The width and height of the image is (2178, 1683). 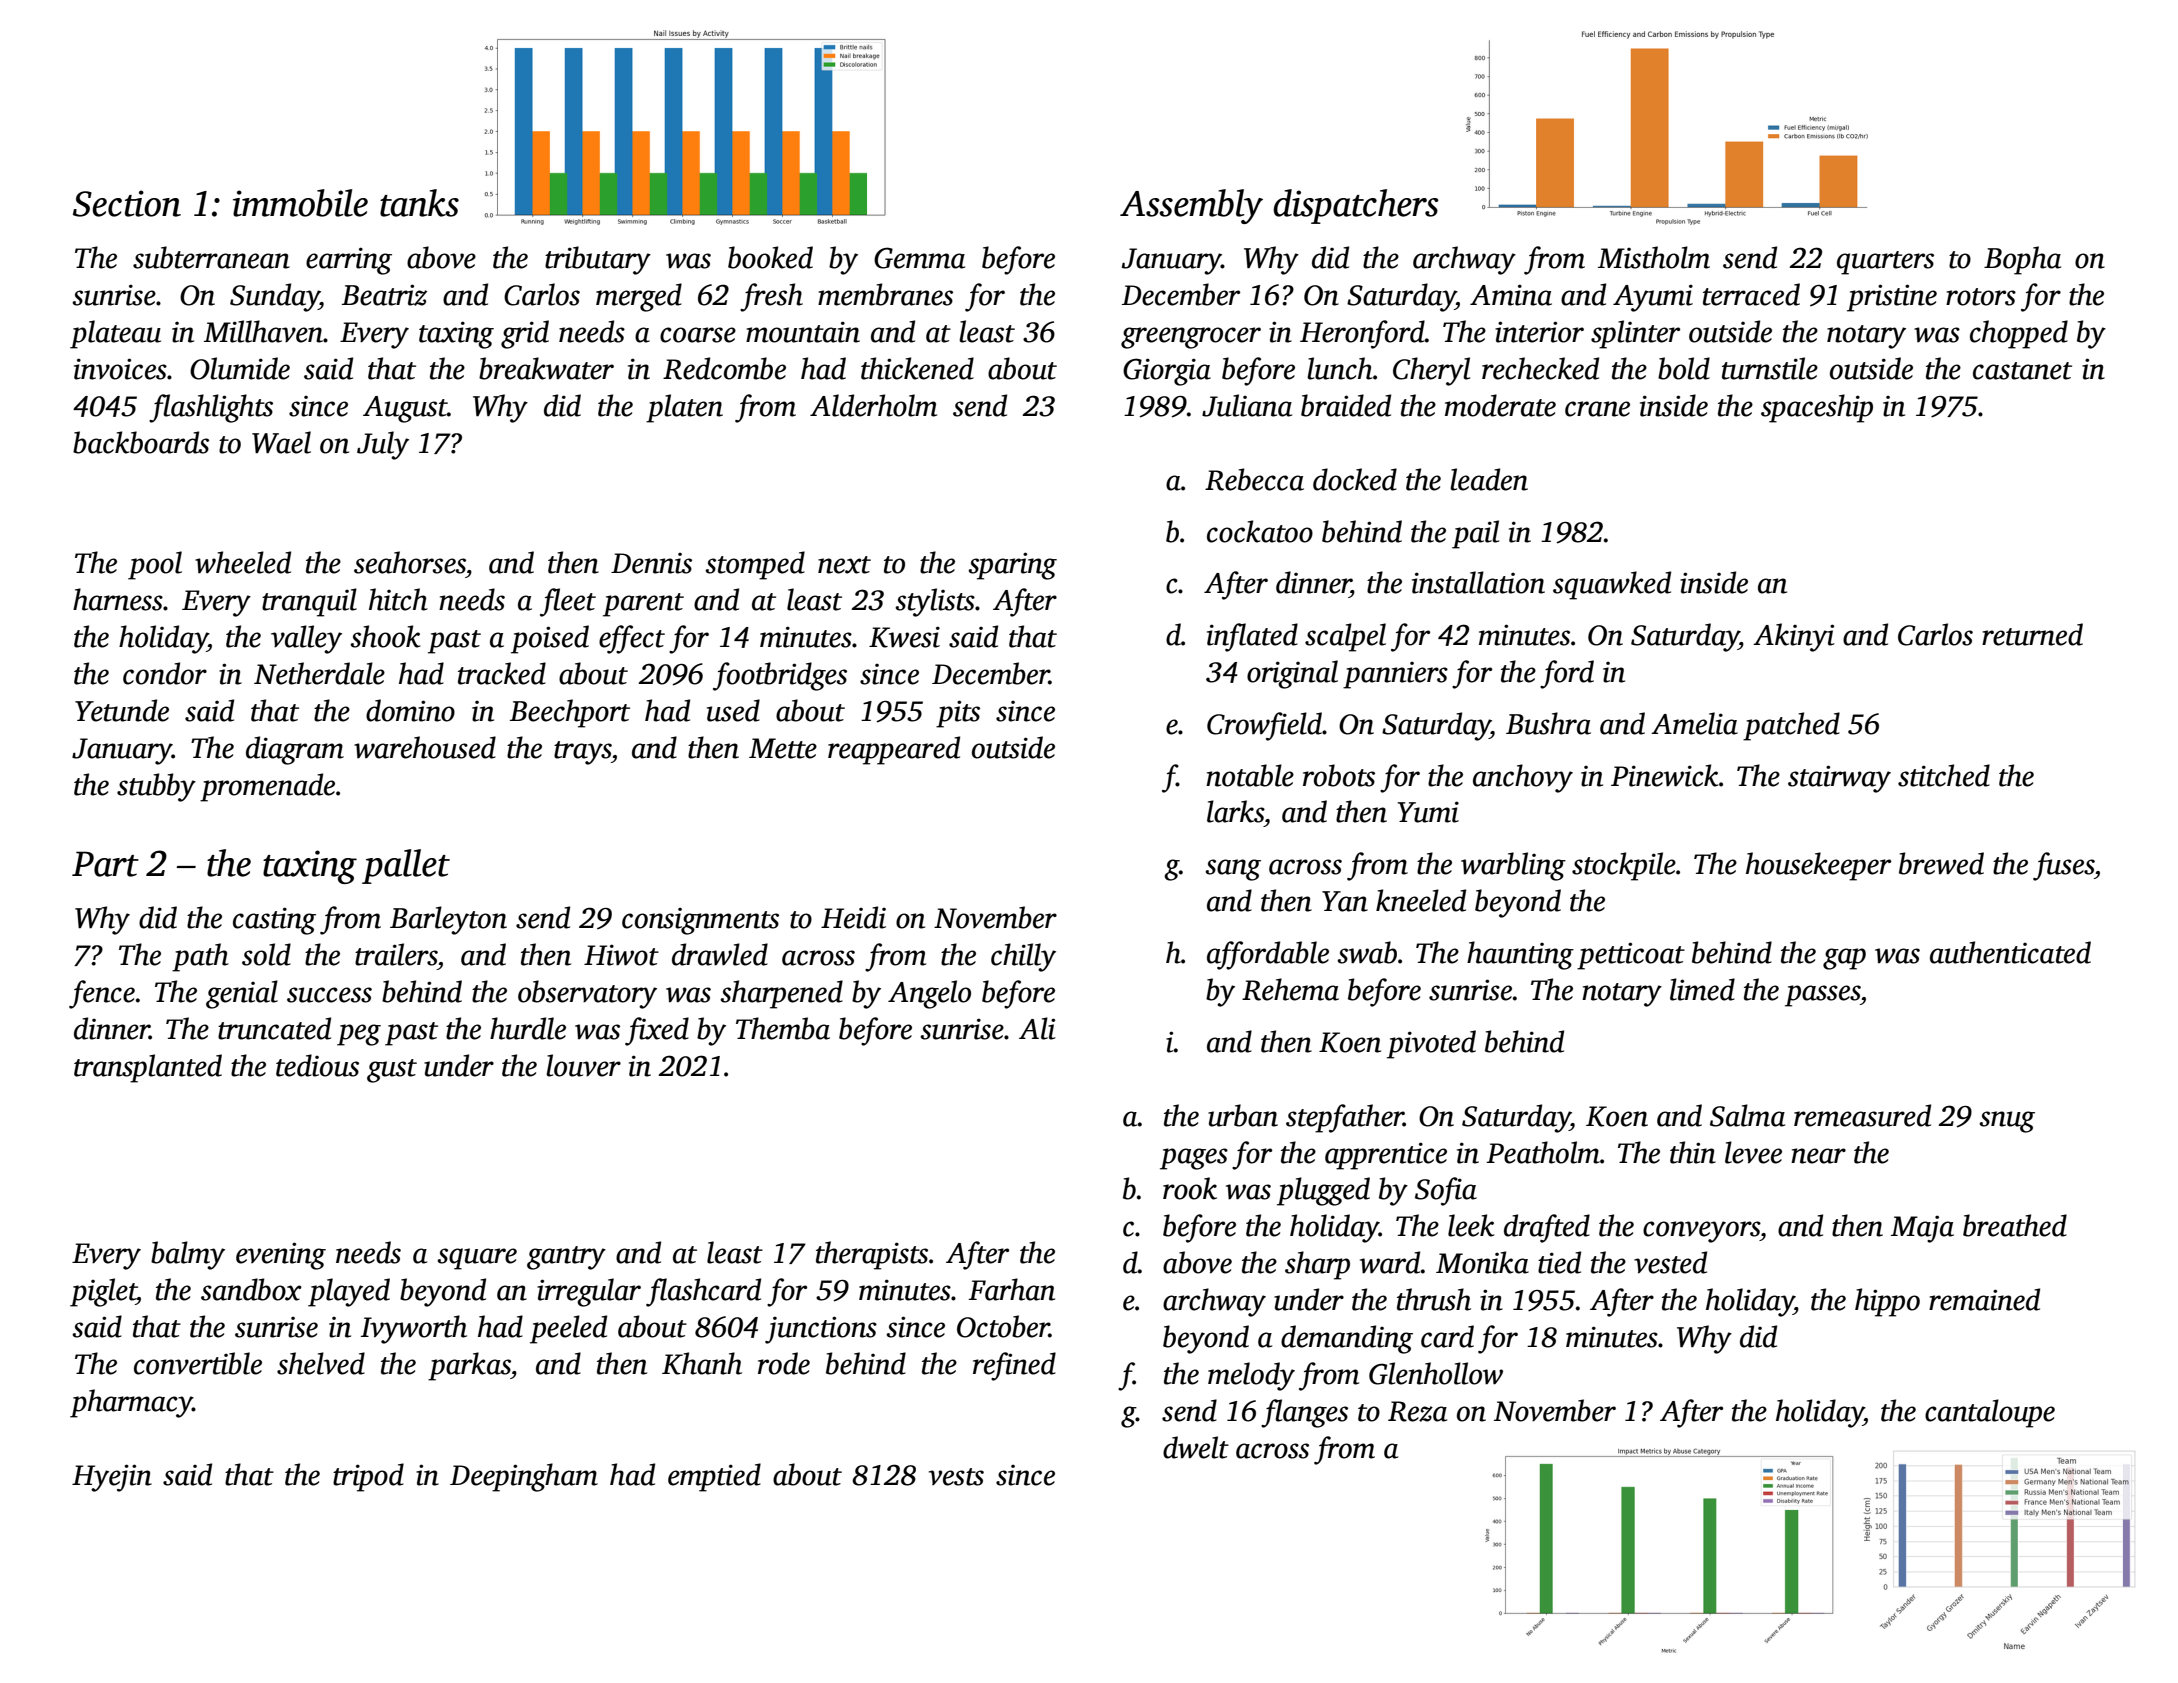 I want to click on fuses, so click(x=2063, y=866).
